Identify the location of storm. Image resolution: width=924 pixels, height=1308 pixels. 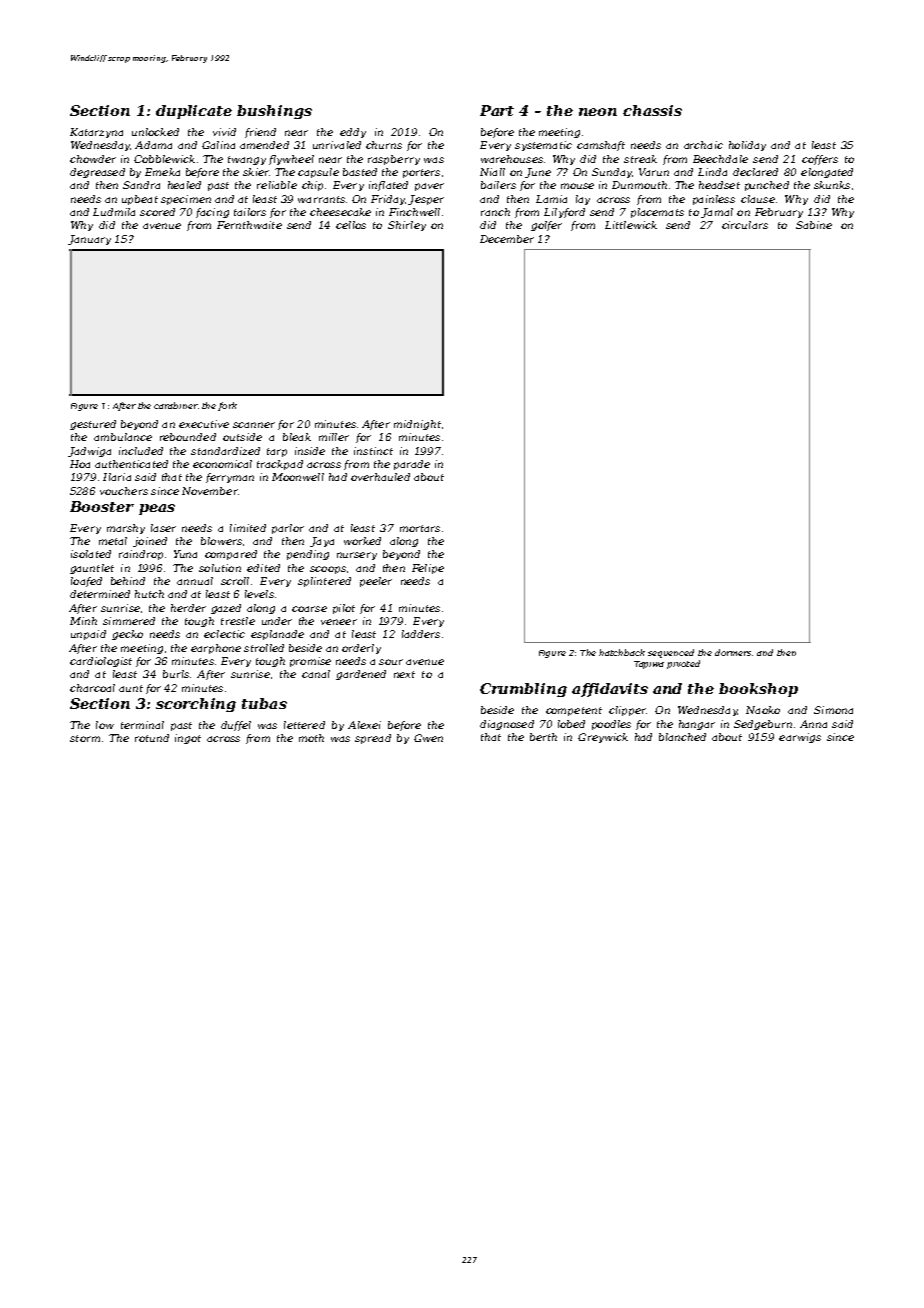
(85, 738).
